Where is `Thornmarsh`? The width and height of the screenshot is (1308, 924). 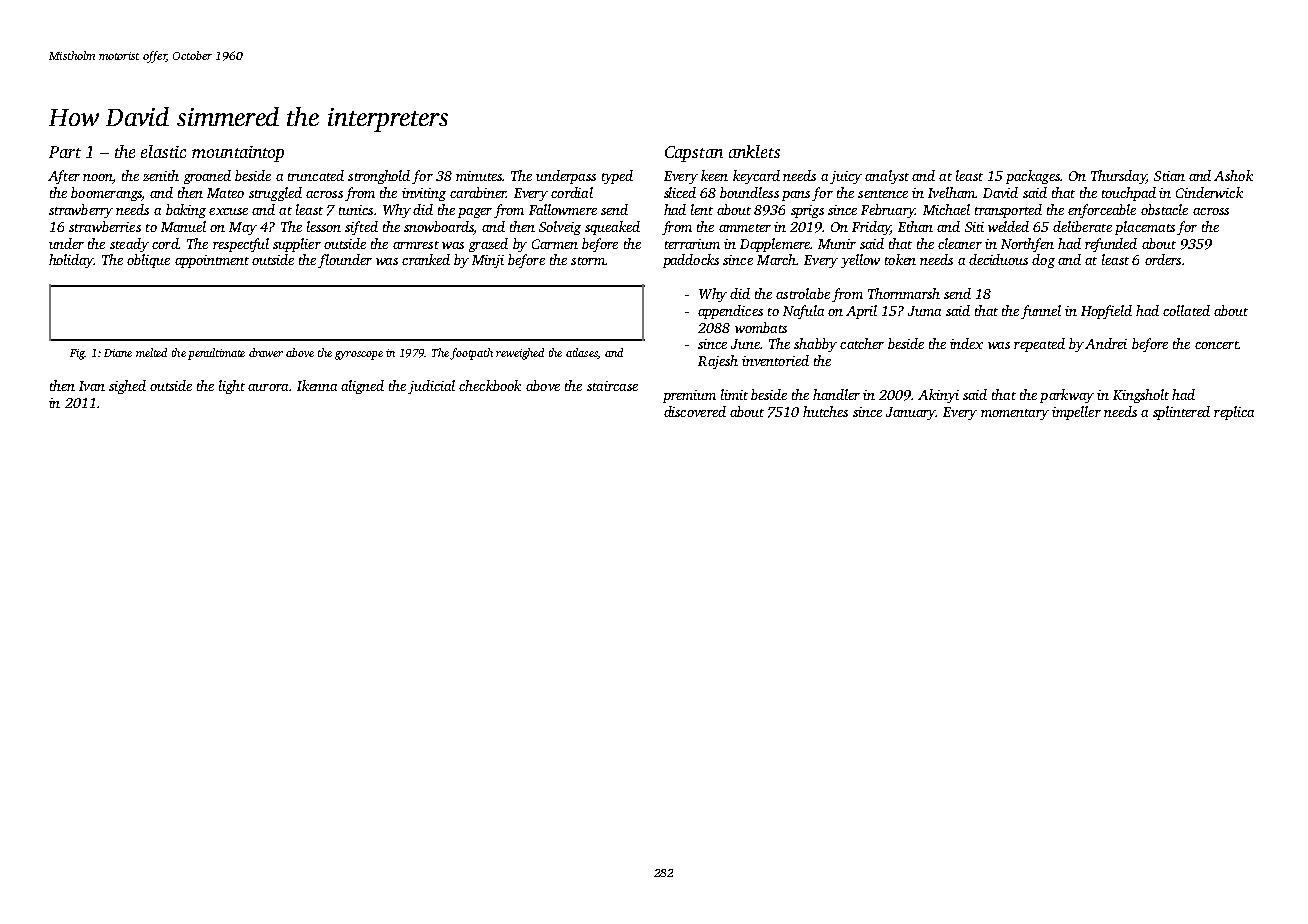
Thornmarsh is located at coordinates (904, 293).
